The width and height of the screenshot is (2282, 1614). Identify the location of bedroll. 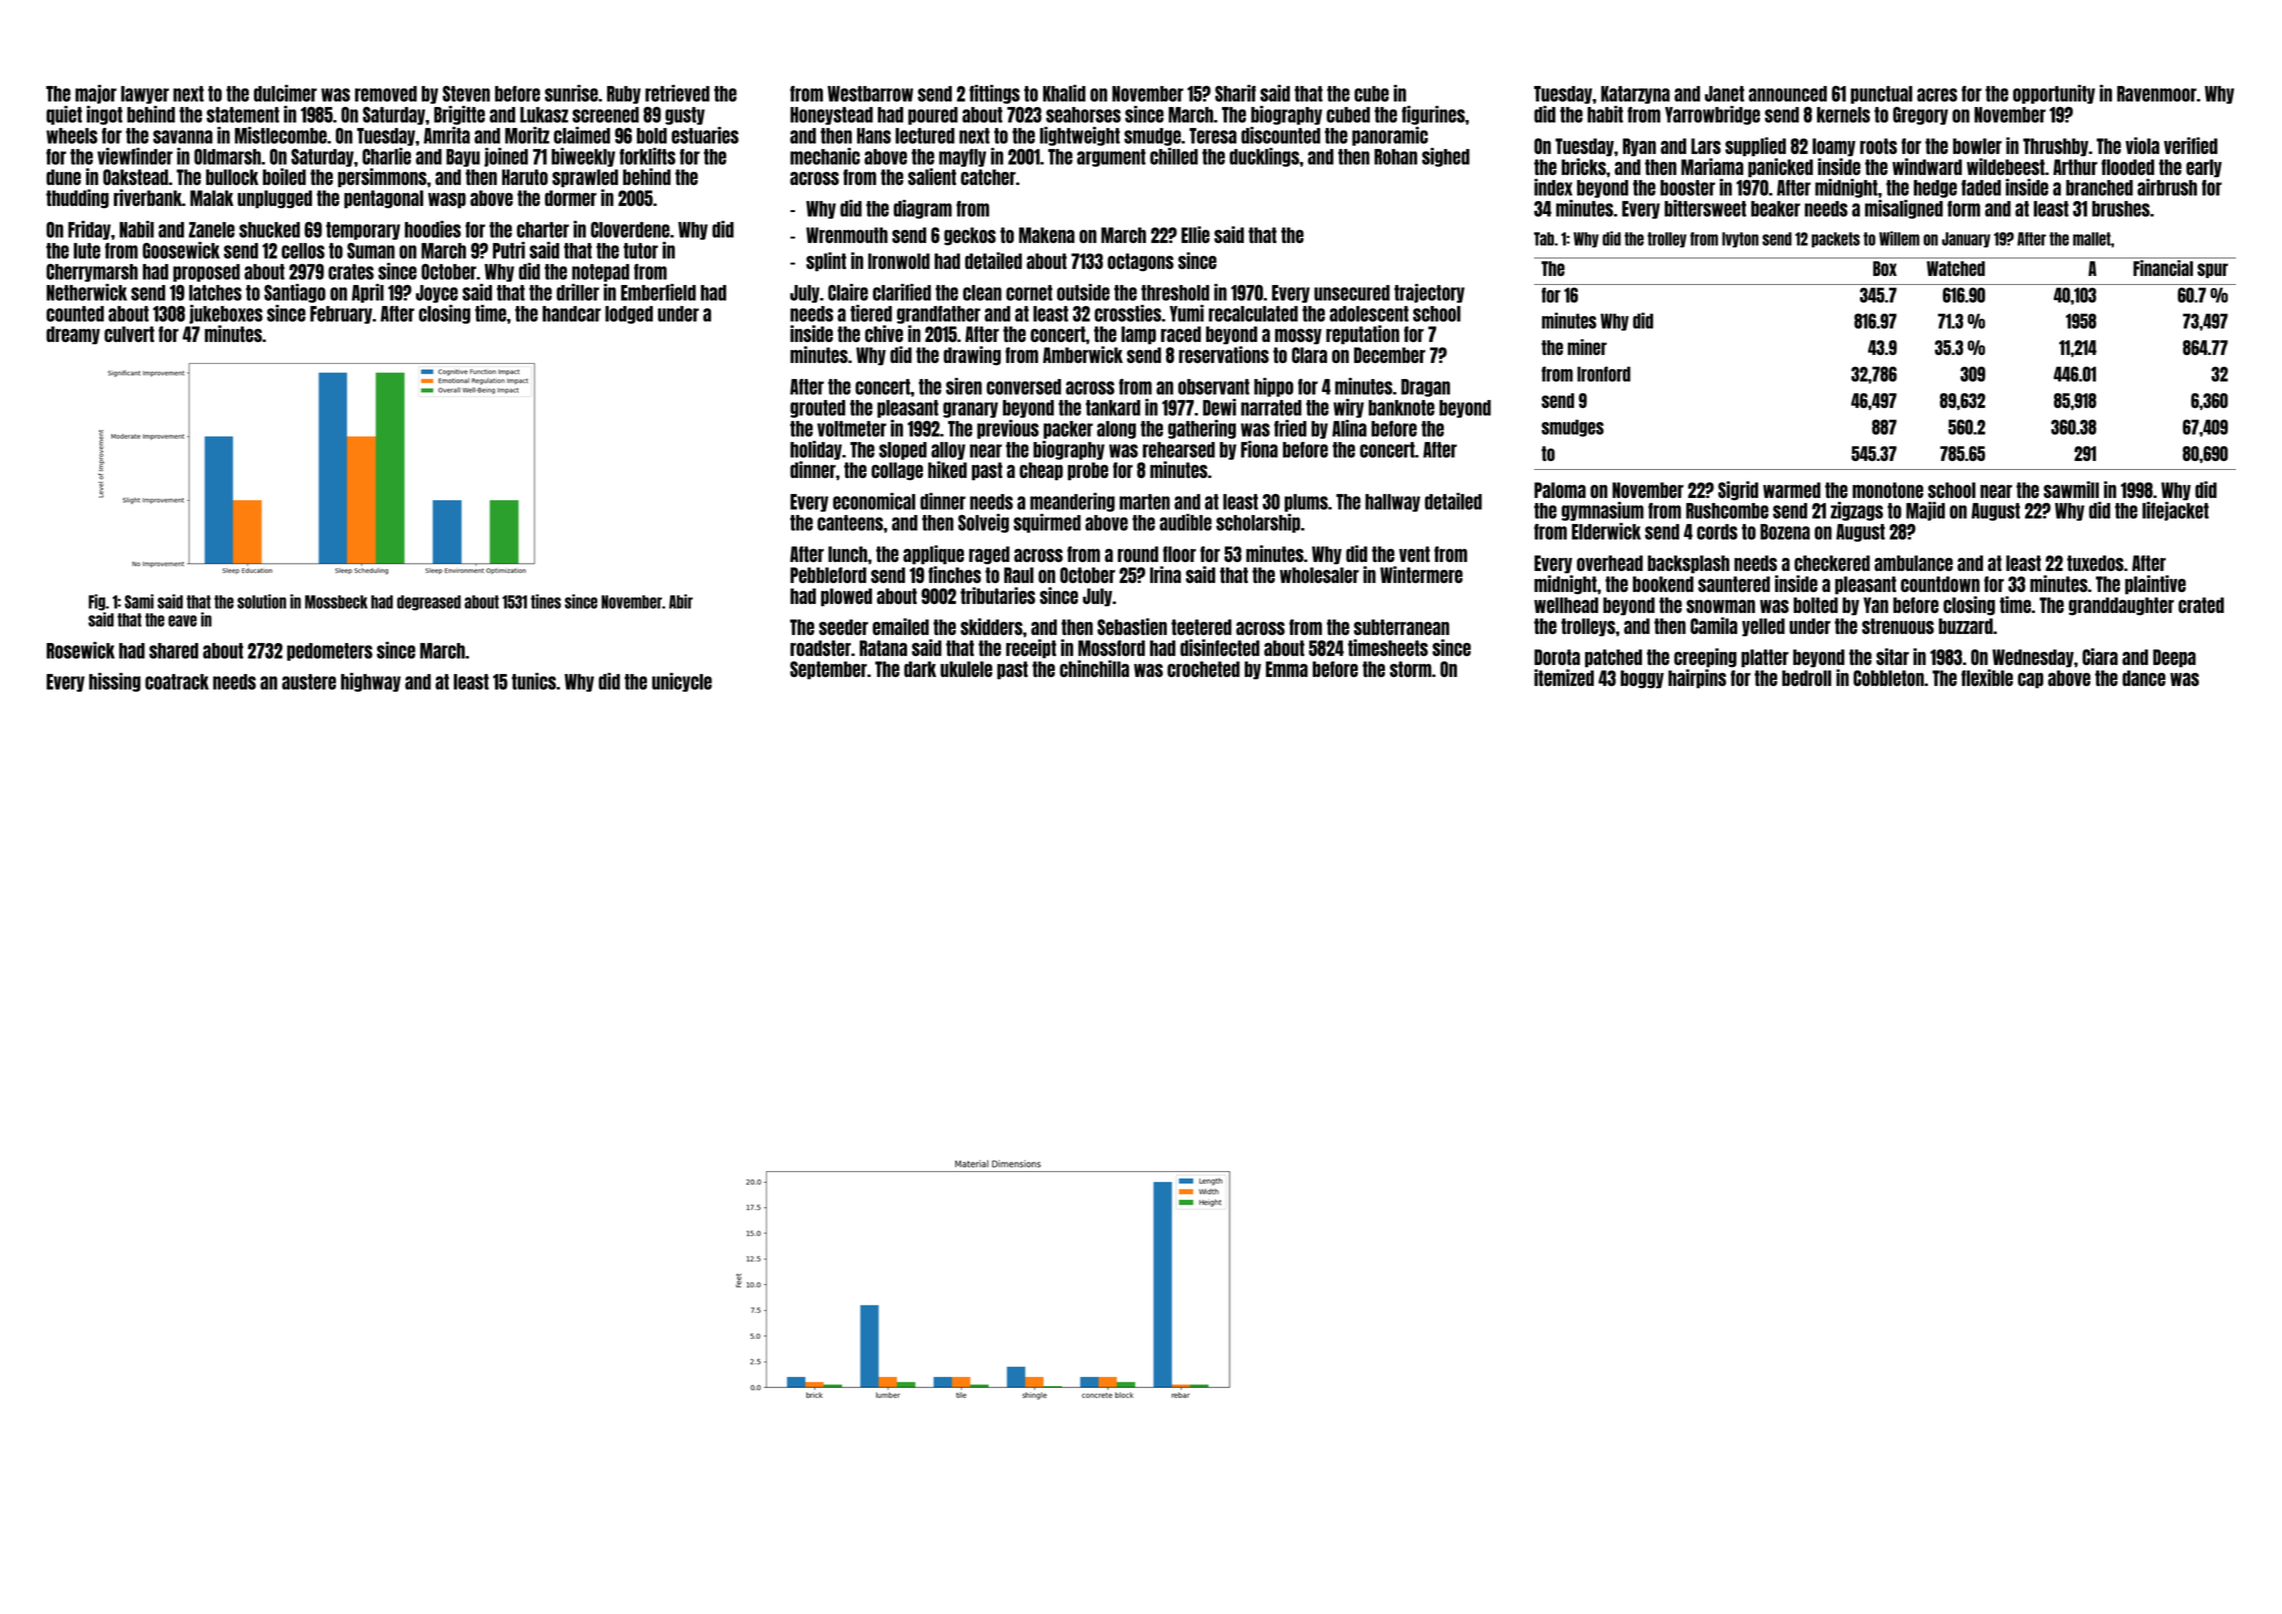
(1806, 678).
